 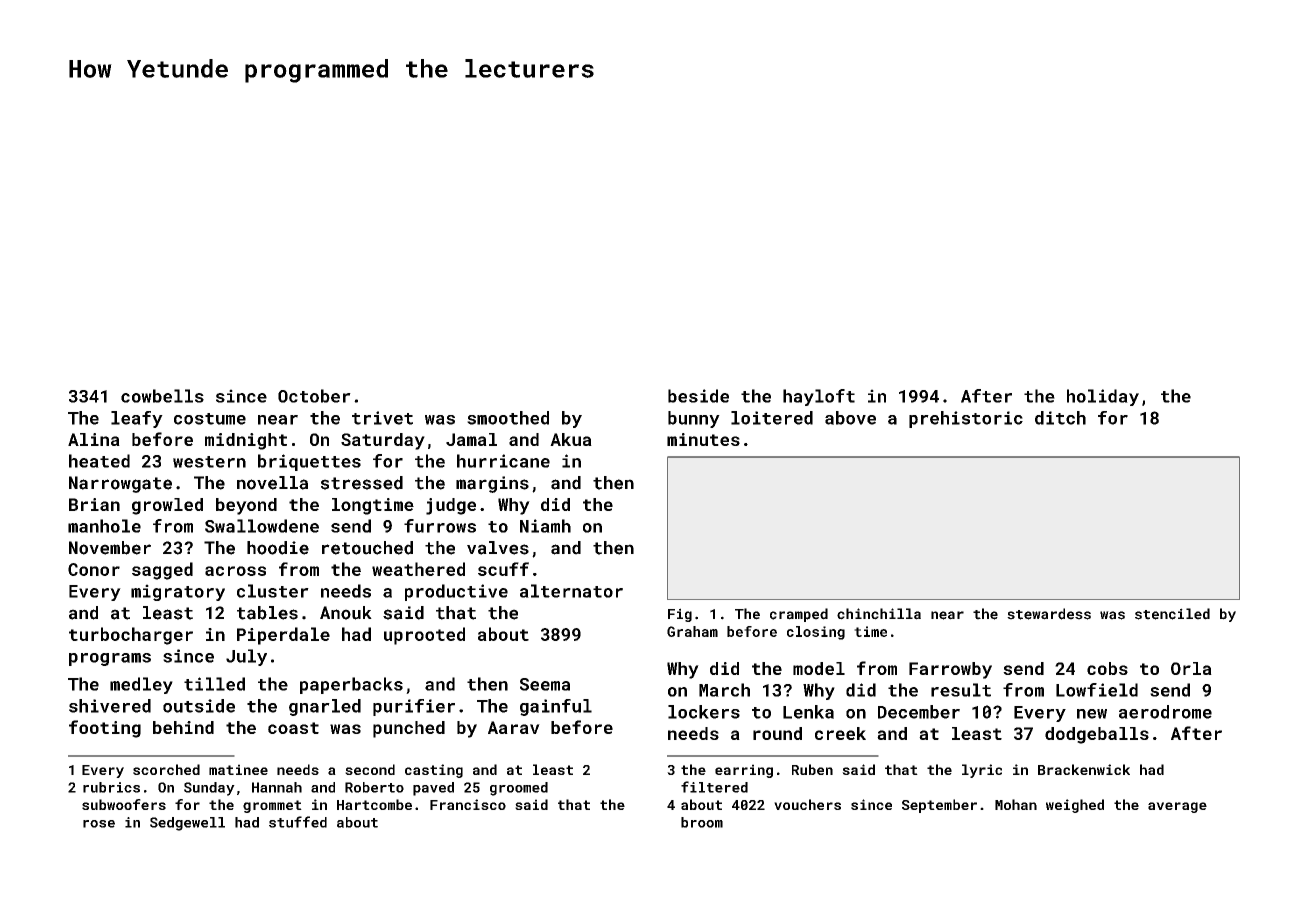 What do you see at coordinates (1172, 614) in the document?
I see `stenciled` at bounding box center [1172, 614].
